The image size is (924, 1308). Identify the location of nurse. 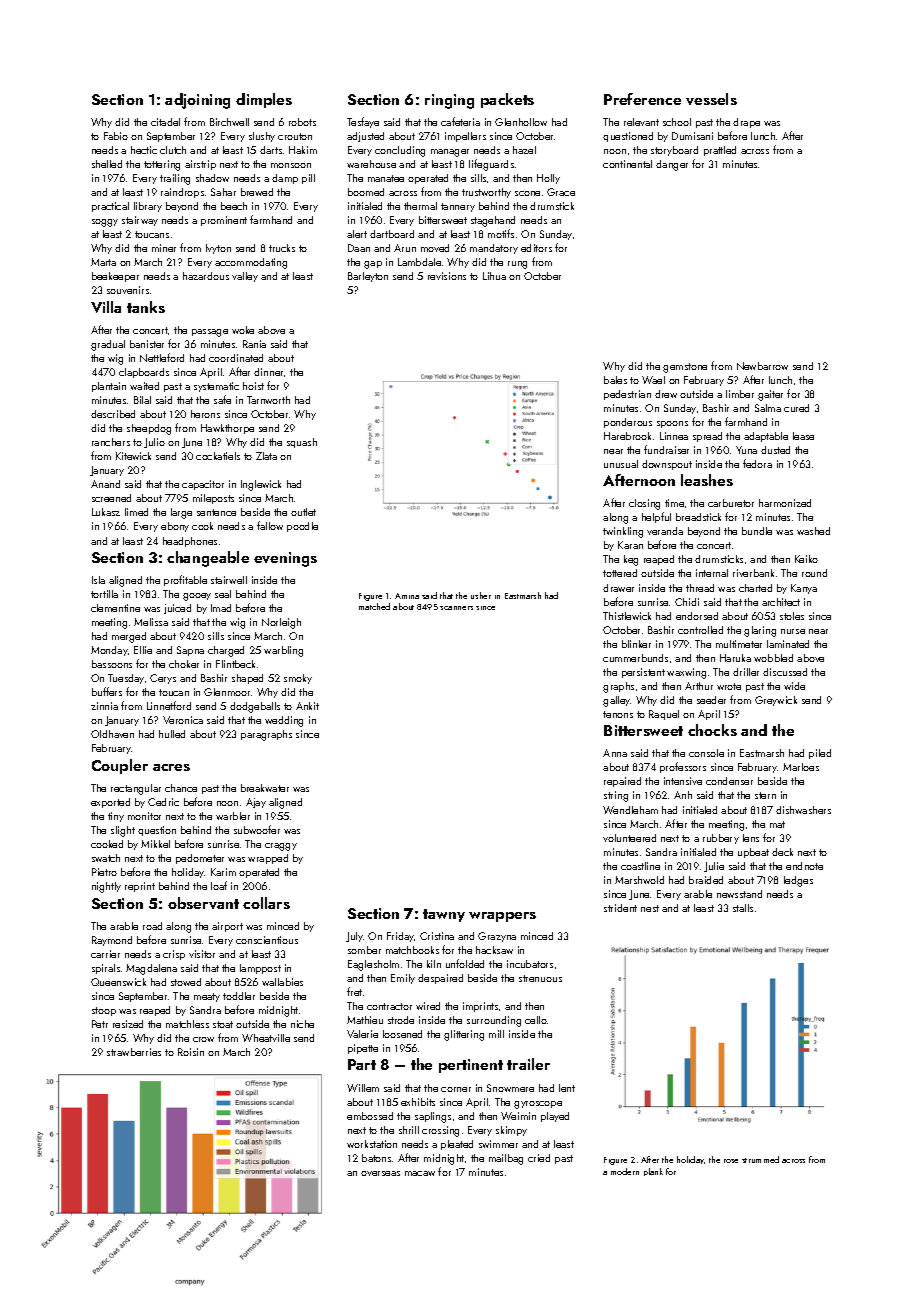
(793, 631).
